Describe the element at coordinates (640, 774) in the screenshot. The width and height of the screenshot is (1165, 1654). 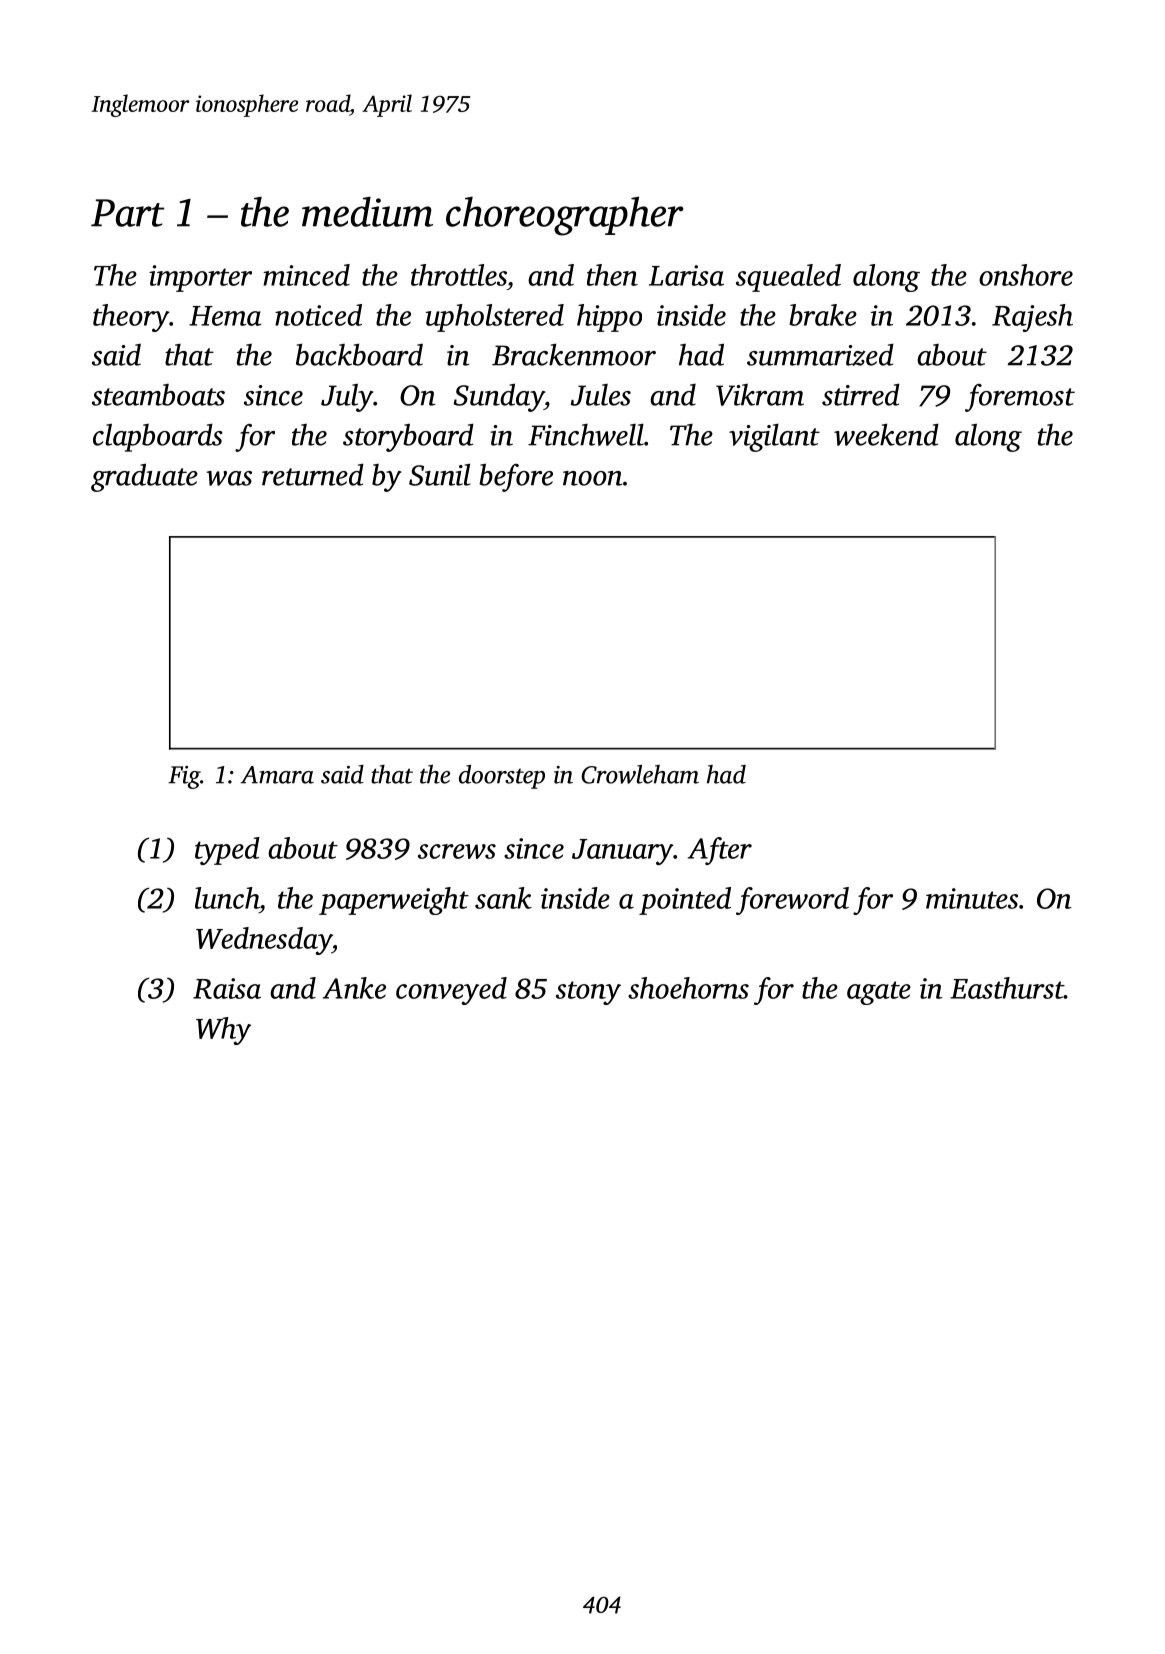
I see `Crowleham` at that location.
